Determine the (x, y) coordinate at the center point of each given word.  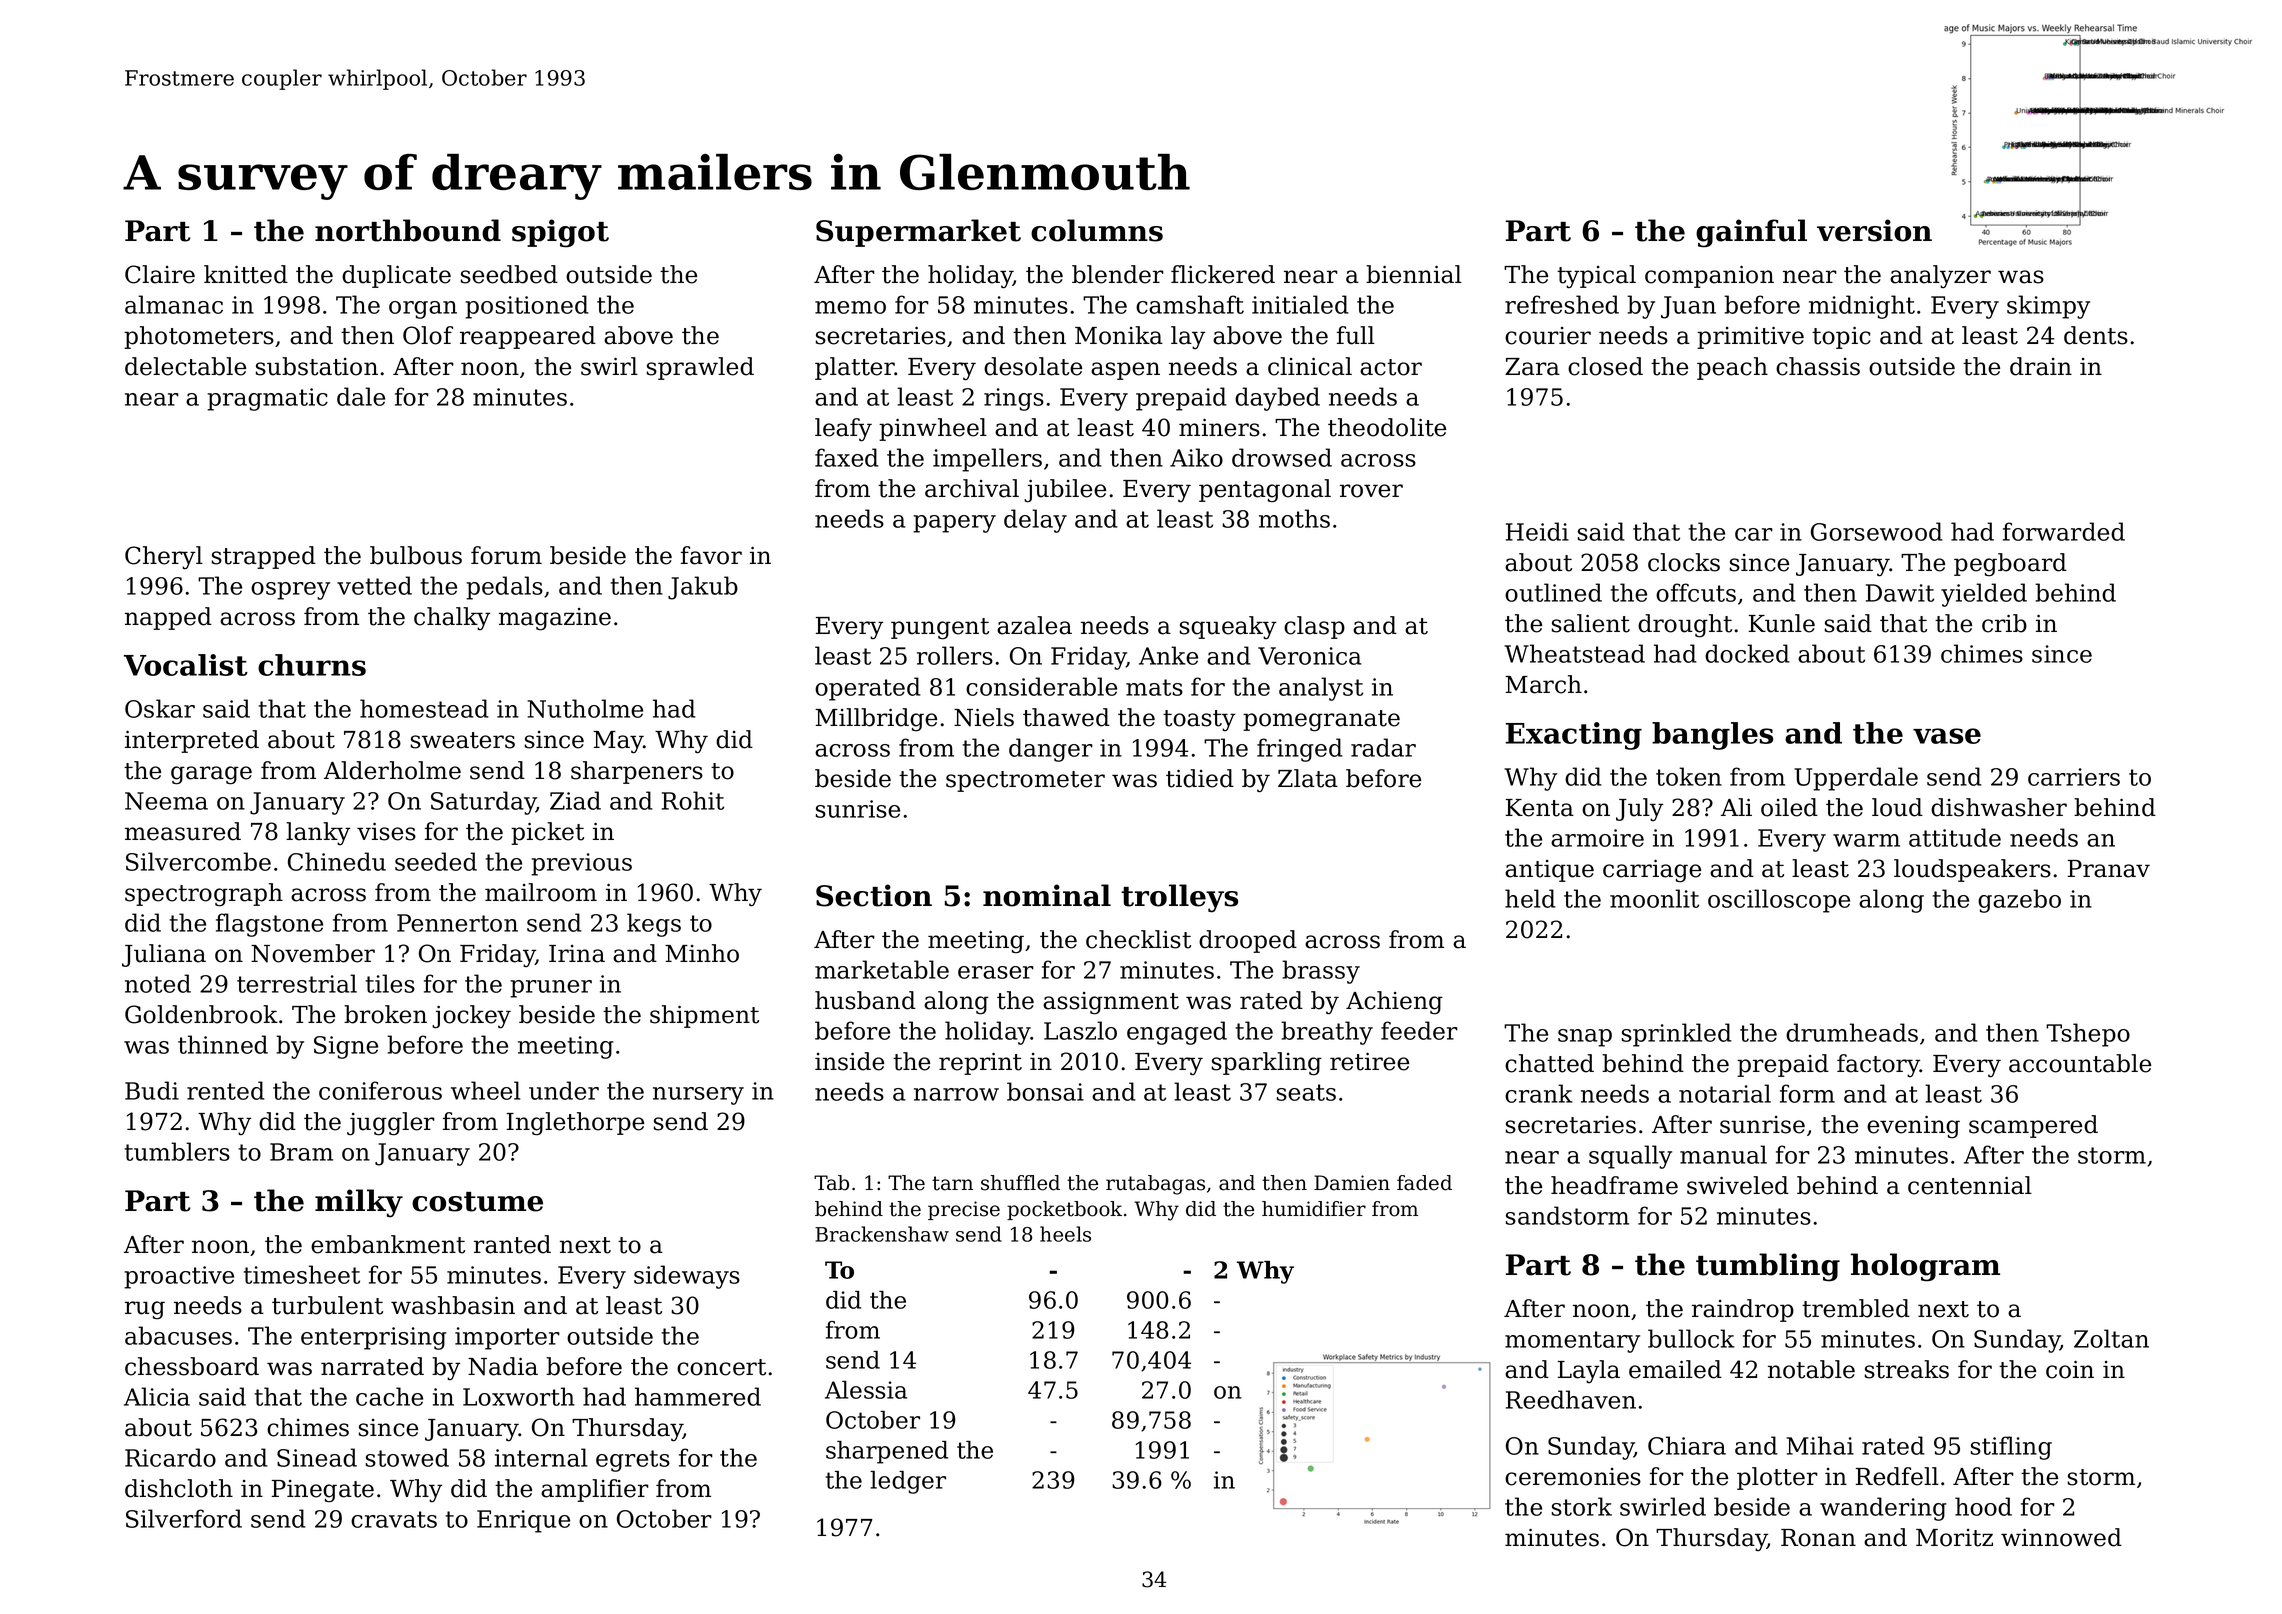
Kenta (1540, 808)
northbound (408, 230)
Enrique (523, 1521)
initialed (1300, 304)
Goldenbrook (201, 1014)
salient (1591, 623)
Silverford (184, 1518)
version (1874, 230)
